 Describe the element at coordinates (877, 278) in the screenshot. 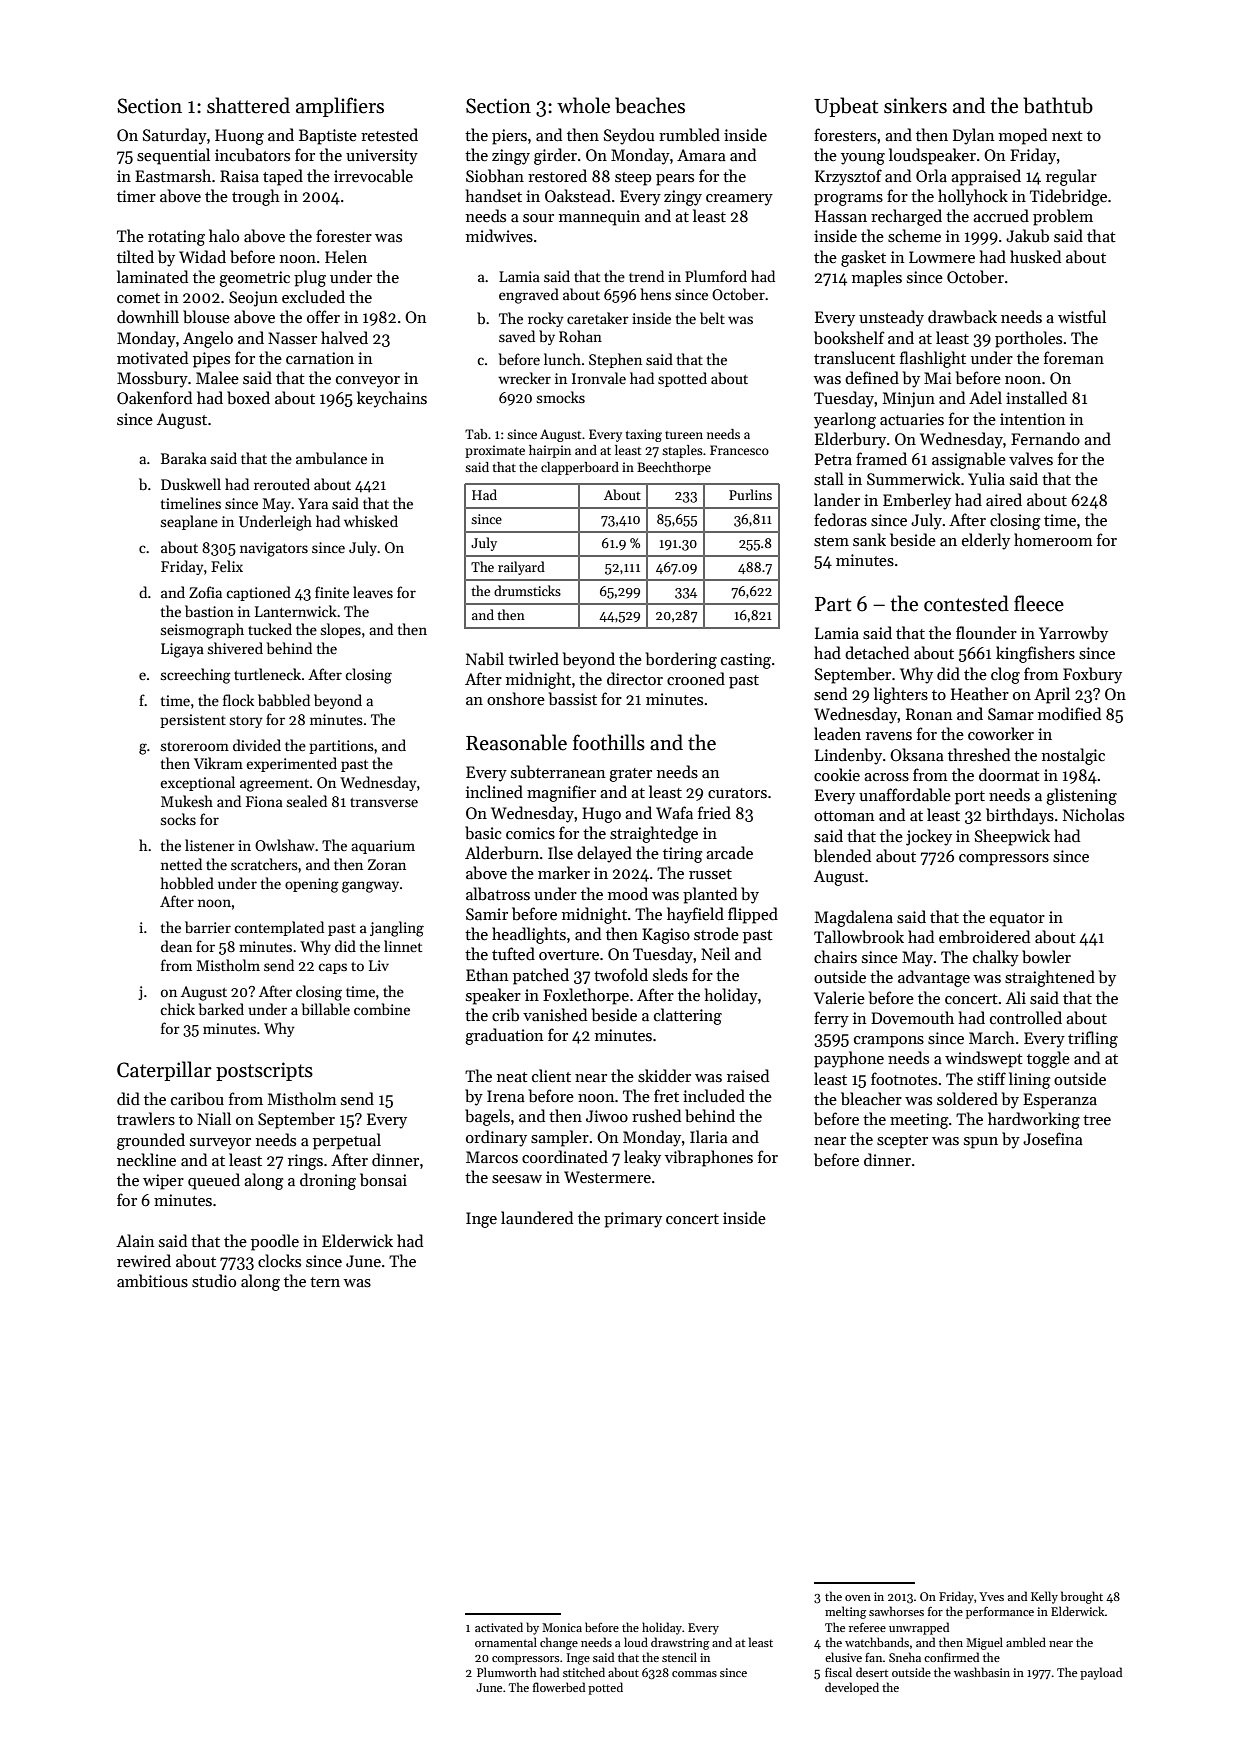

I see `maples` at that location.
